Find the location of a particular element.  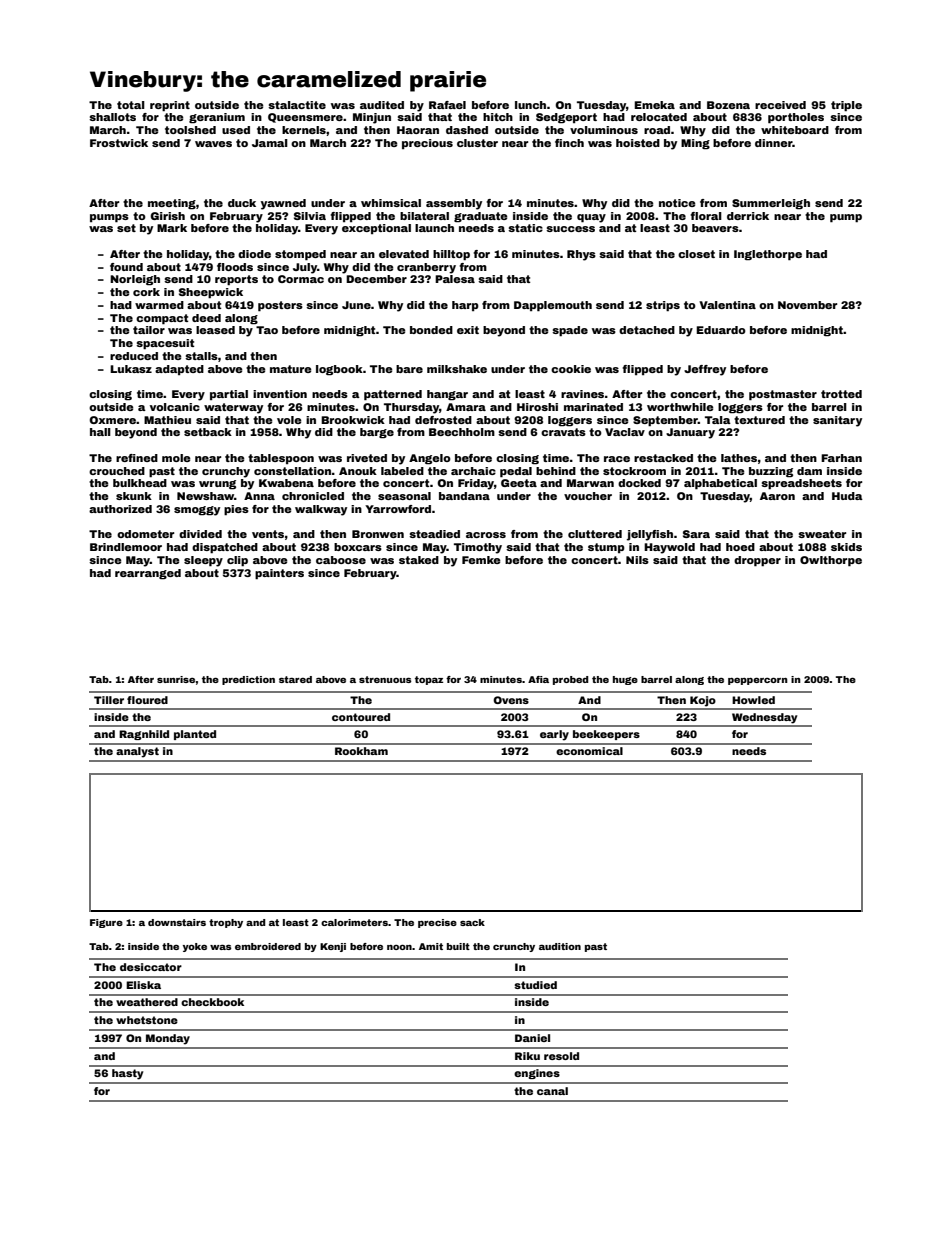

Queensmere is located at coordinates (305, 118).
